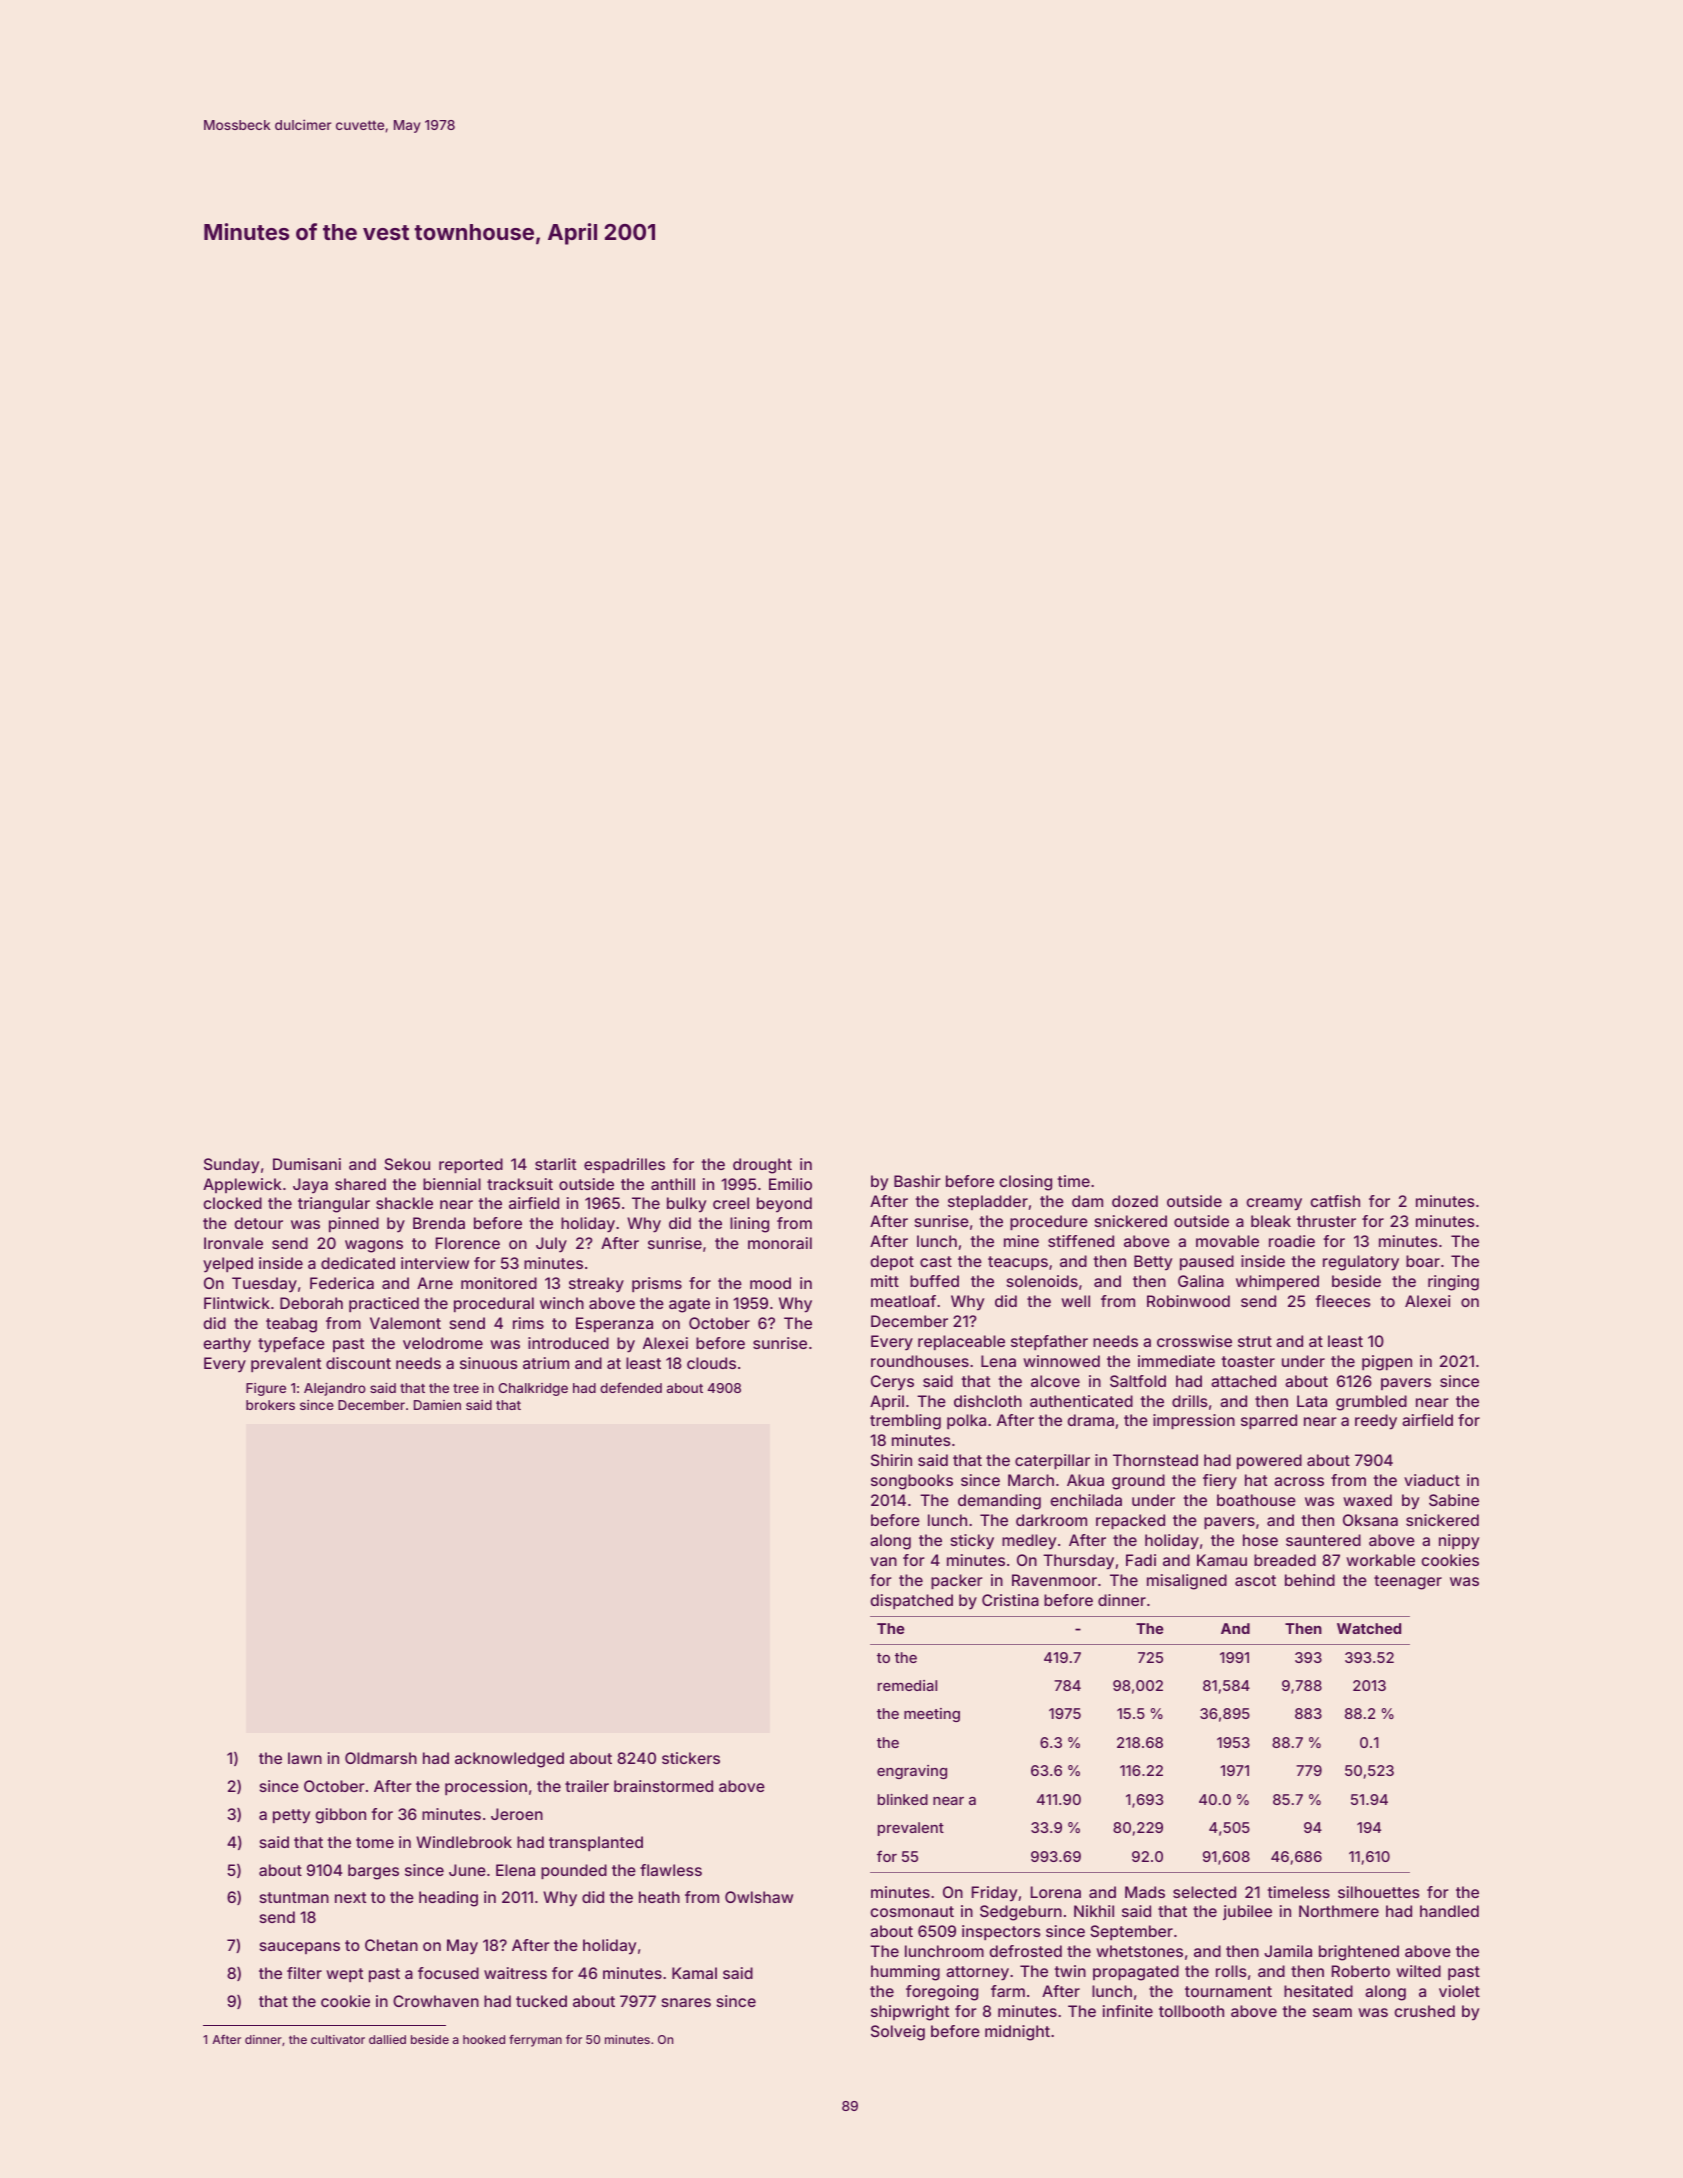 Image resolution: width=1683 pixels, height=2178 pixels. Describe the element at coordinates (264, 1285) in the document. I see `Tuesday` at that location.
